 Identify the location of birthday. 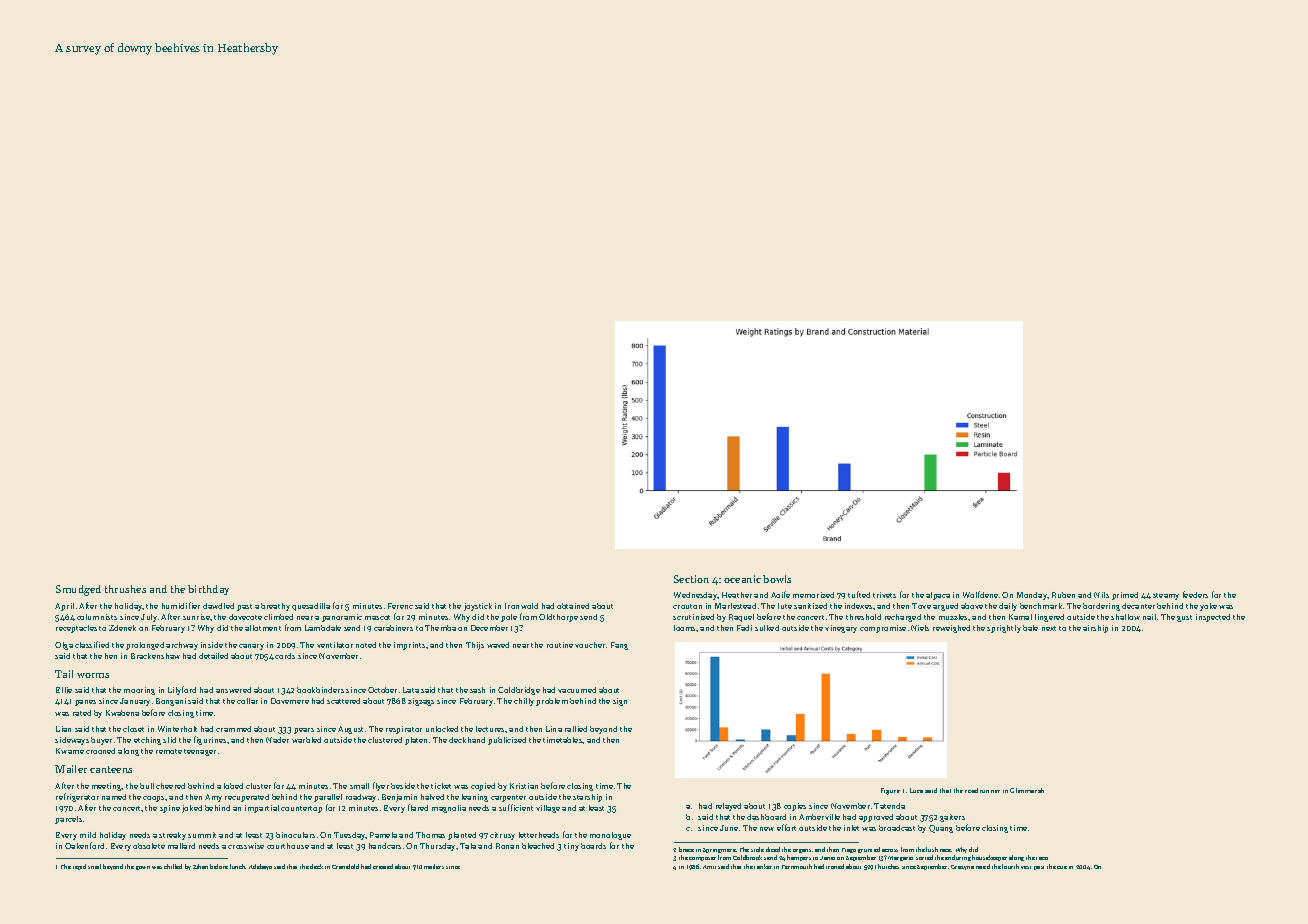
(208, 590).
